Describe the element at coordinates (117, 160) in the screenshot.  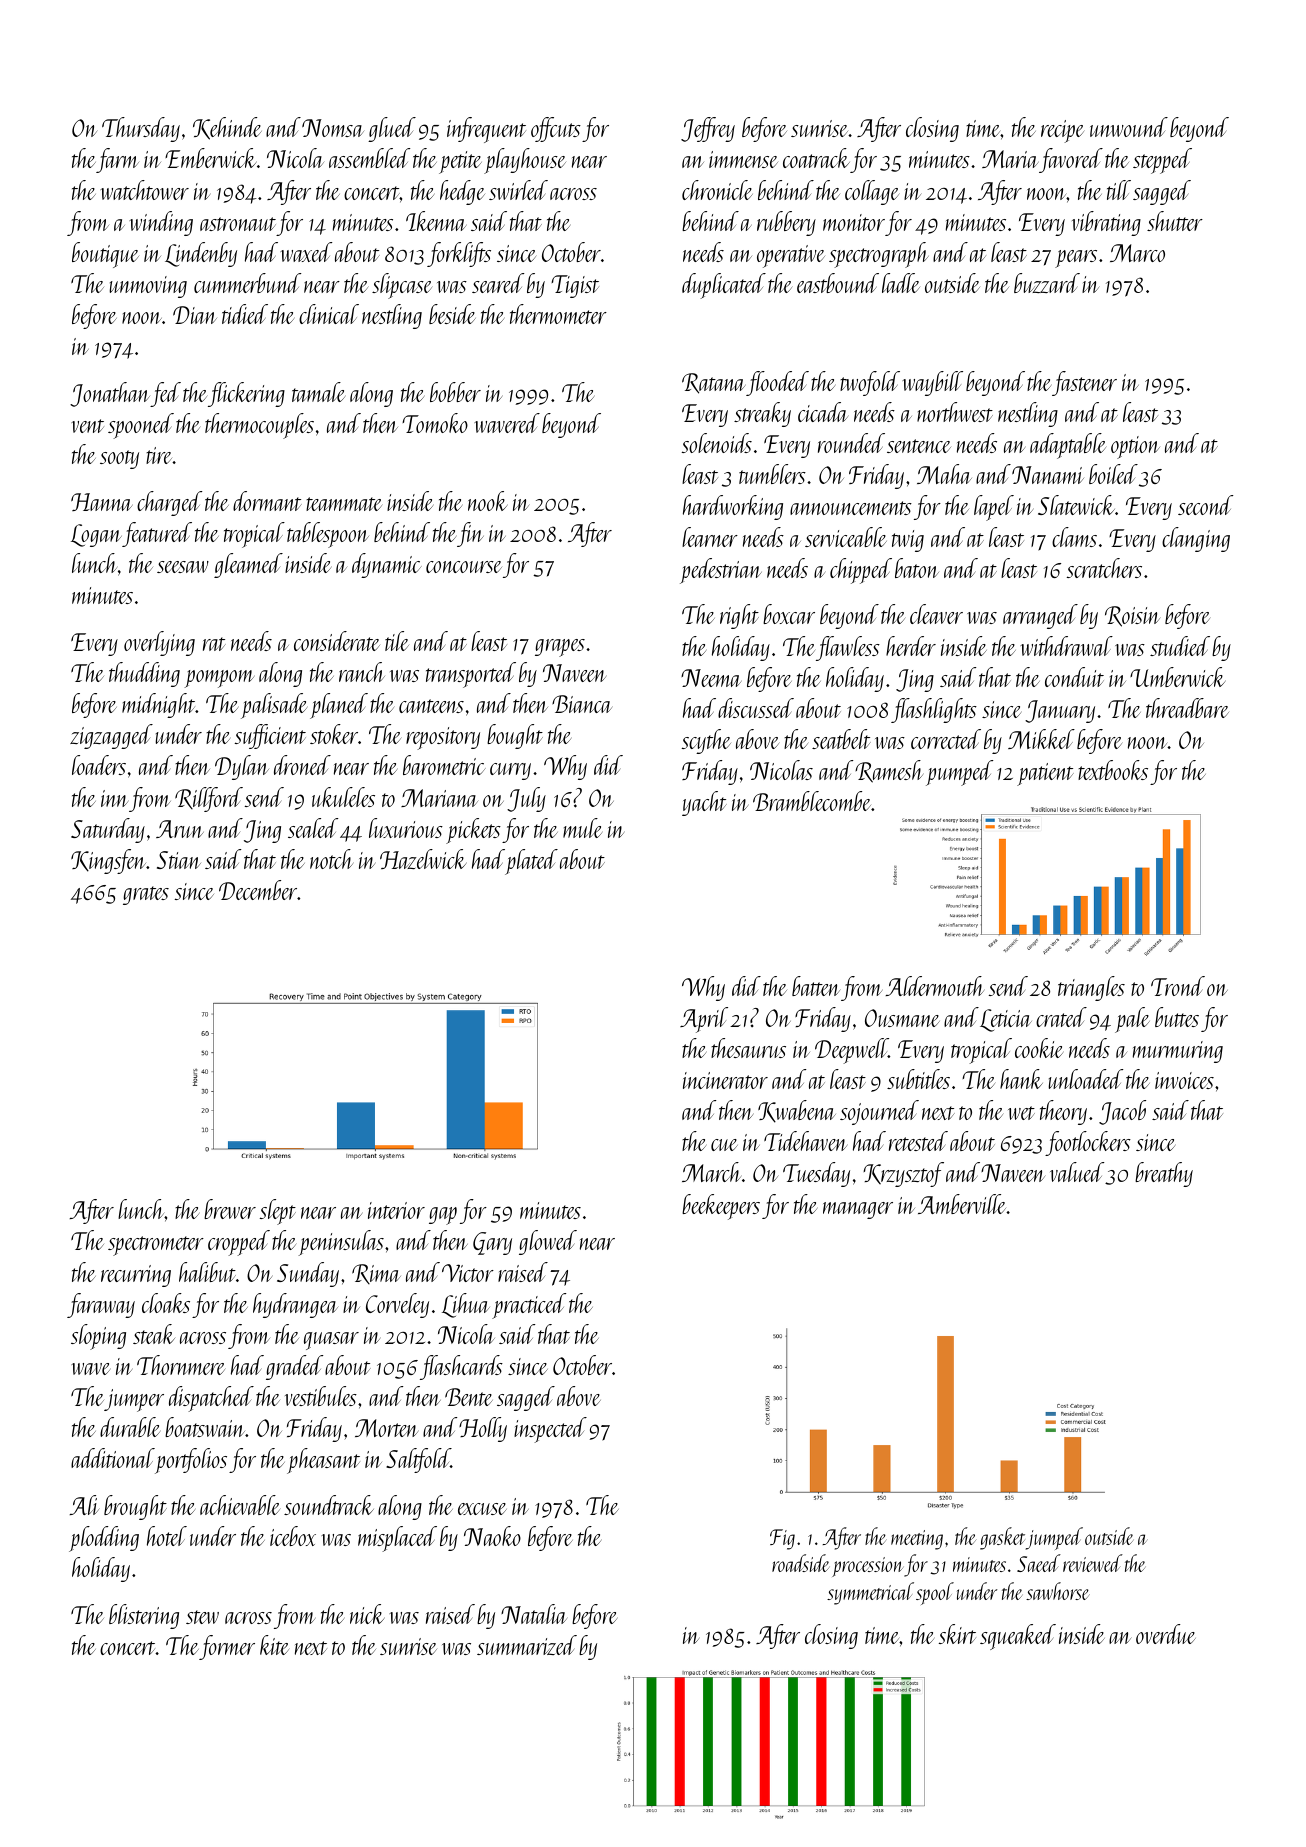
I see `farm` at that location.
